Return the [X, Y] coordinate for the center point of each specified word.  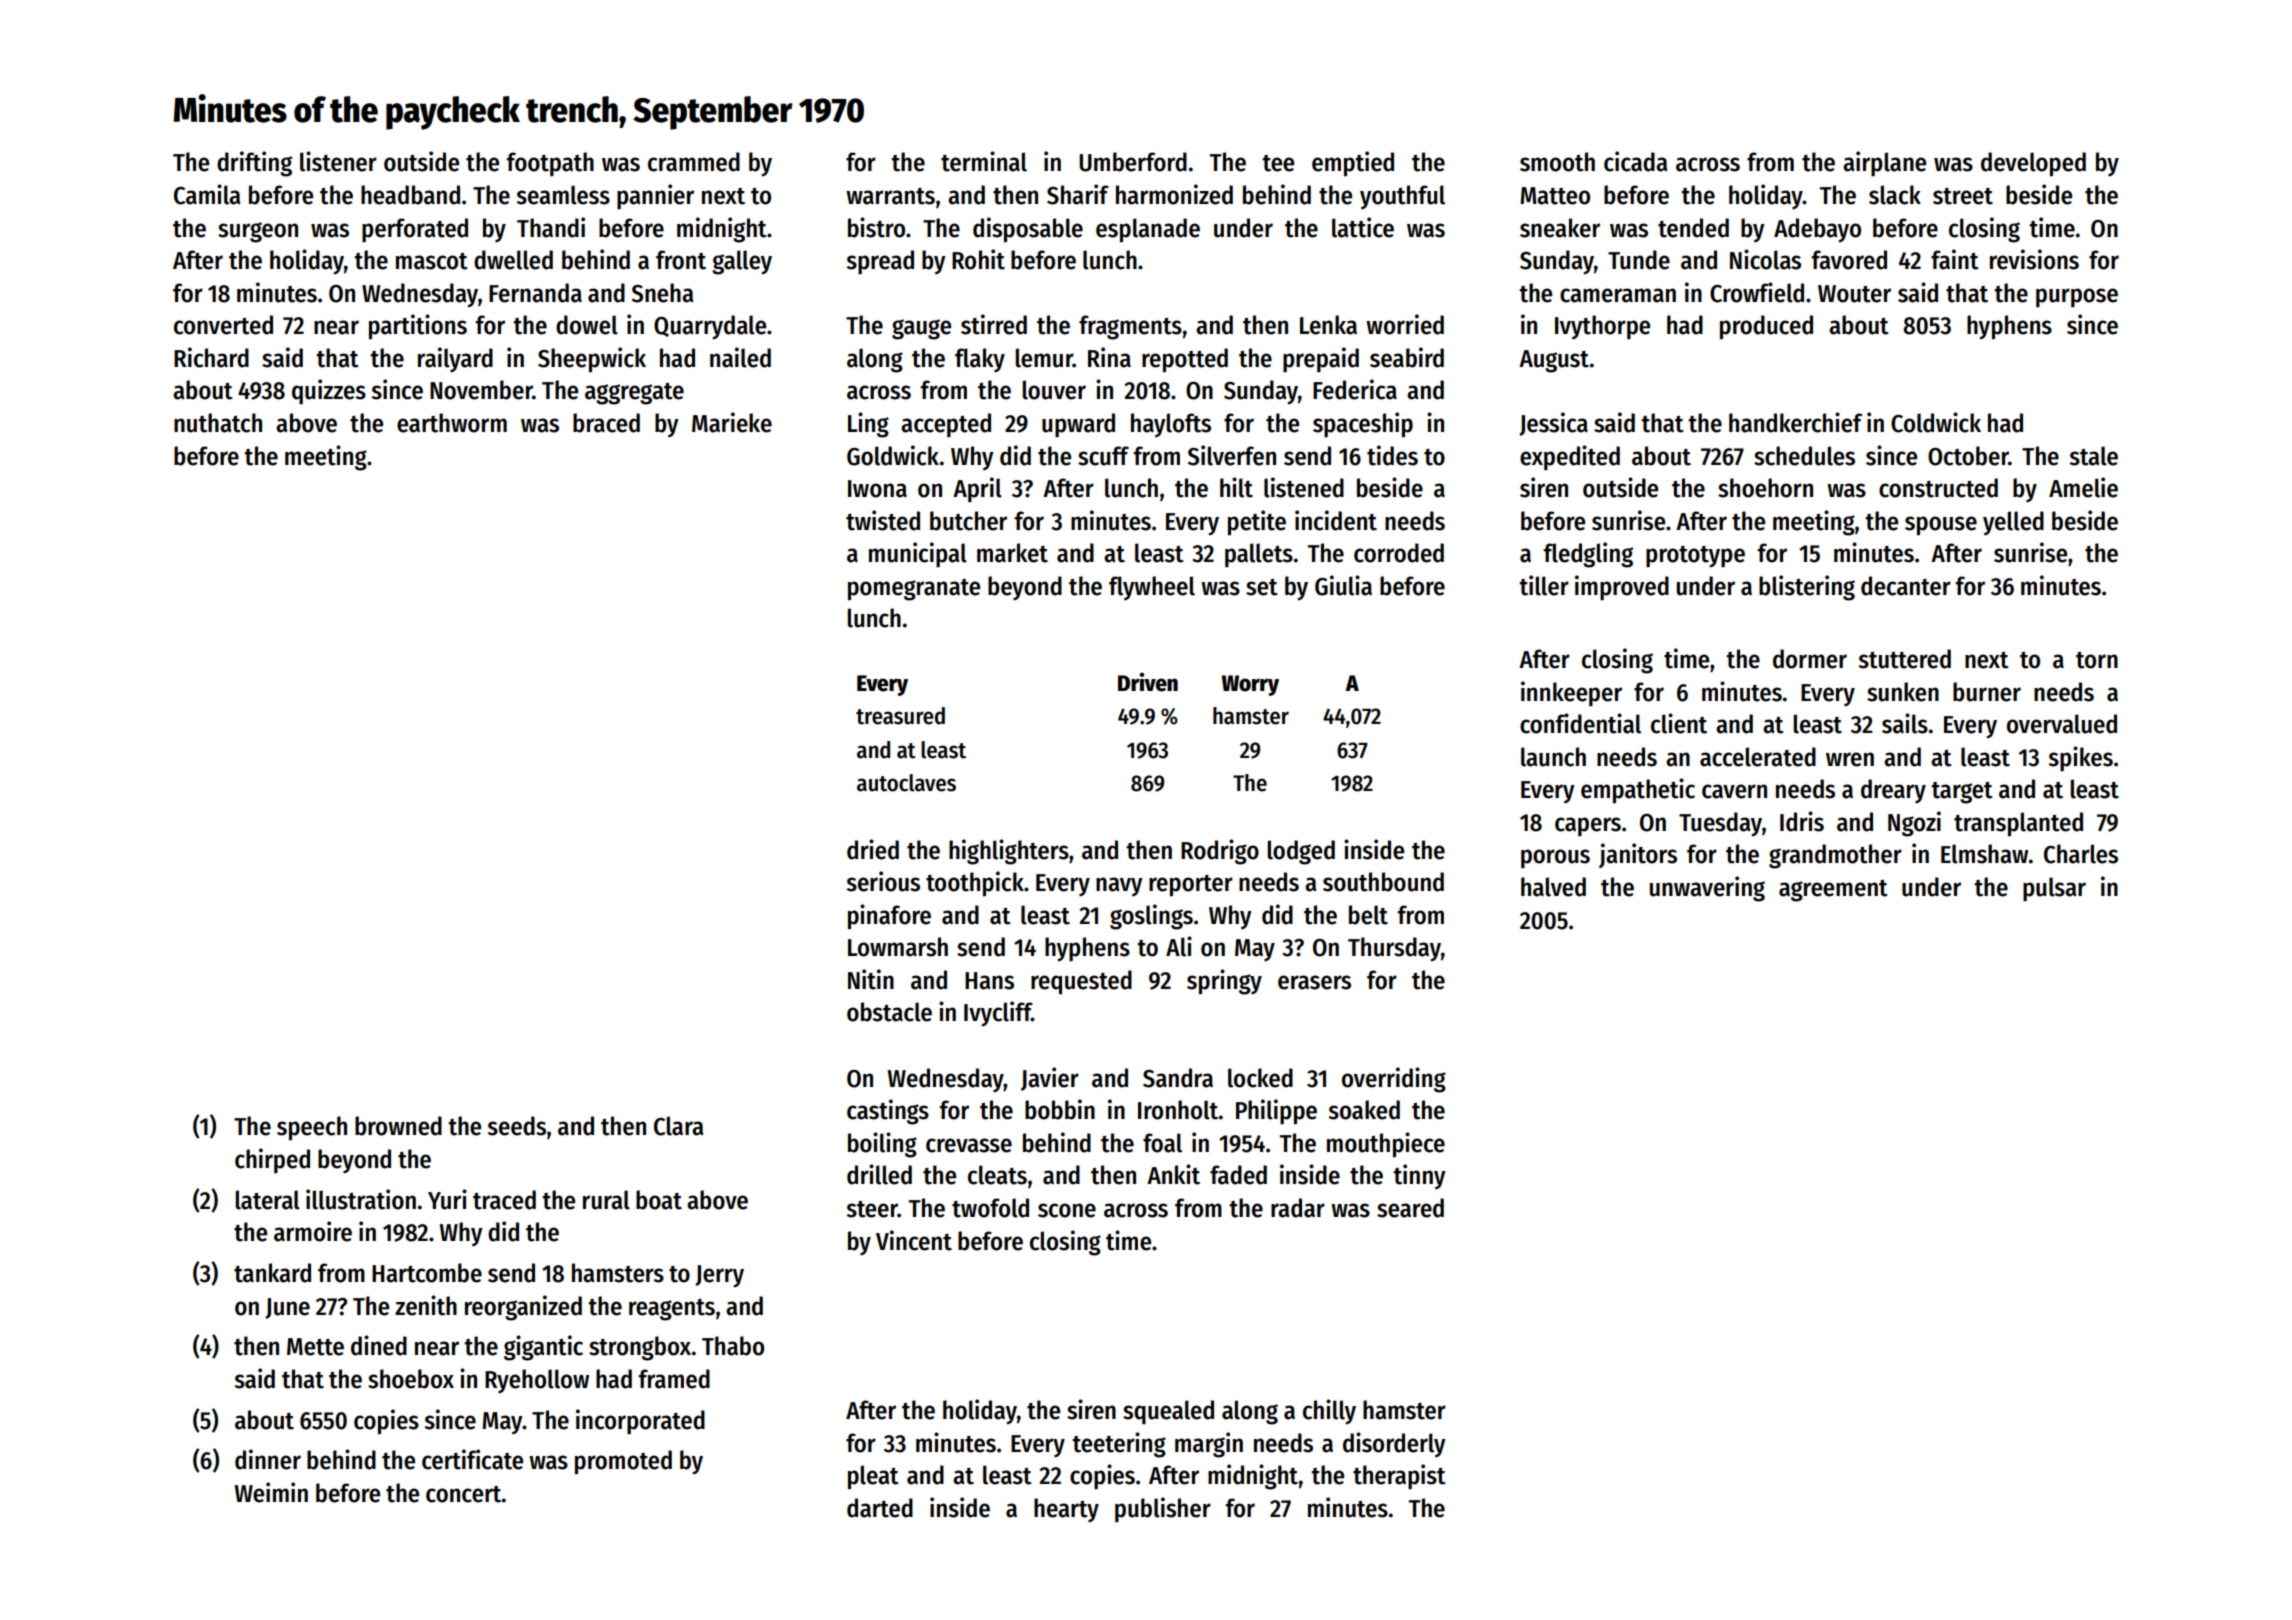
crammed [694, 162]
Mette [315, 1347]
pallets [1259, 555]
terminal [984, 161]
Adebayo [1817, 230]
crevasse [969, 1145]
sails [1905, 723]
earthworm [452, 423]
